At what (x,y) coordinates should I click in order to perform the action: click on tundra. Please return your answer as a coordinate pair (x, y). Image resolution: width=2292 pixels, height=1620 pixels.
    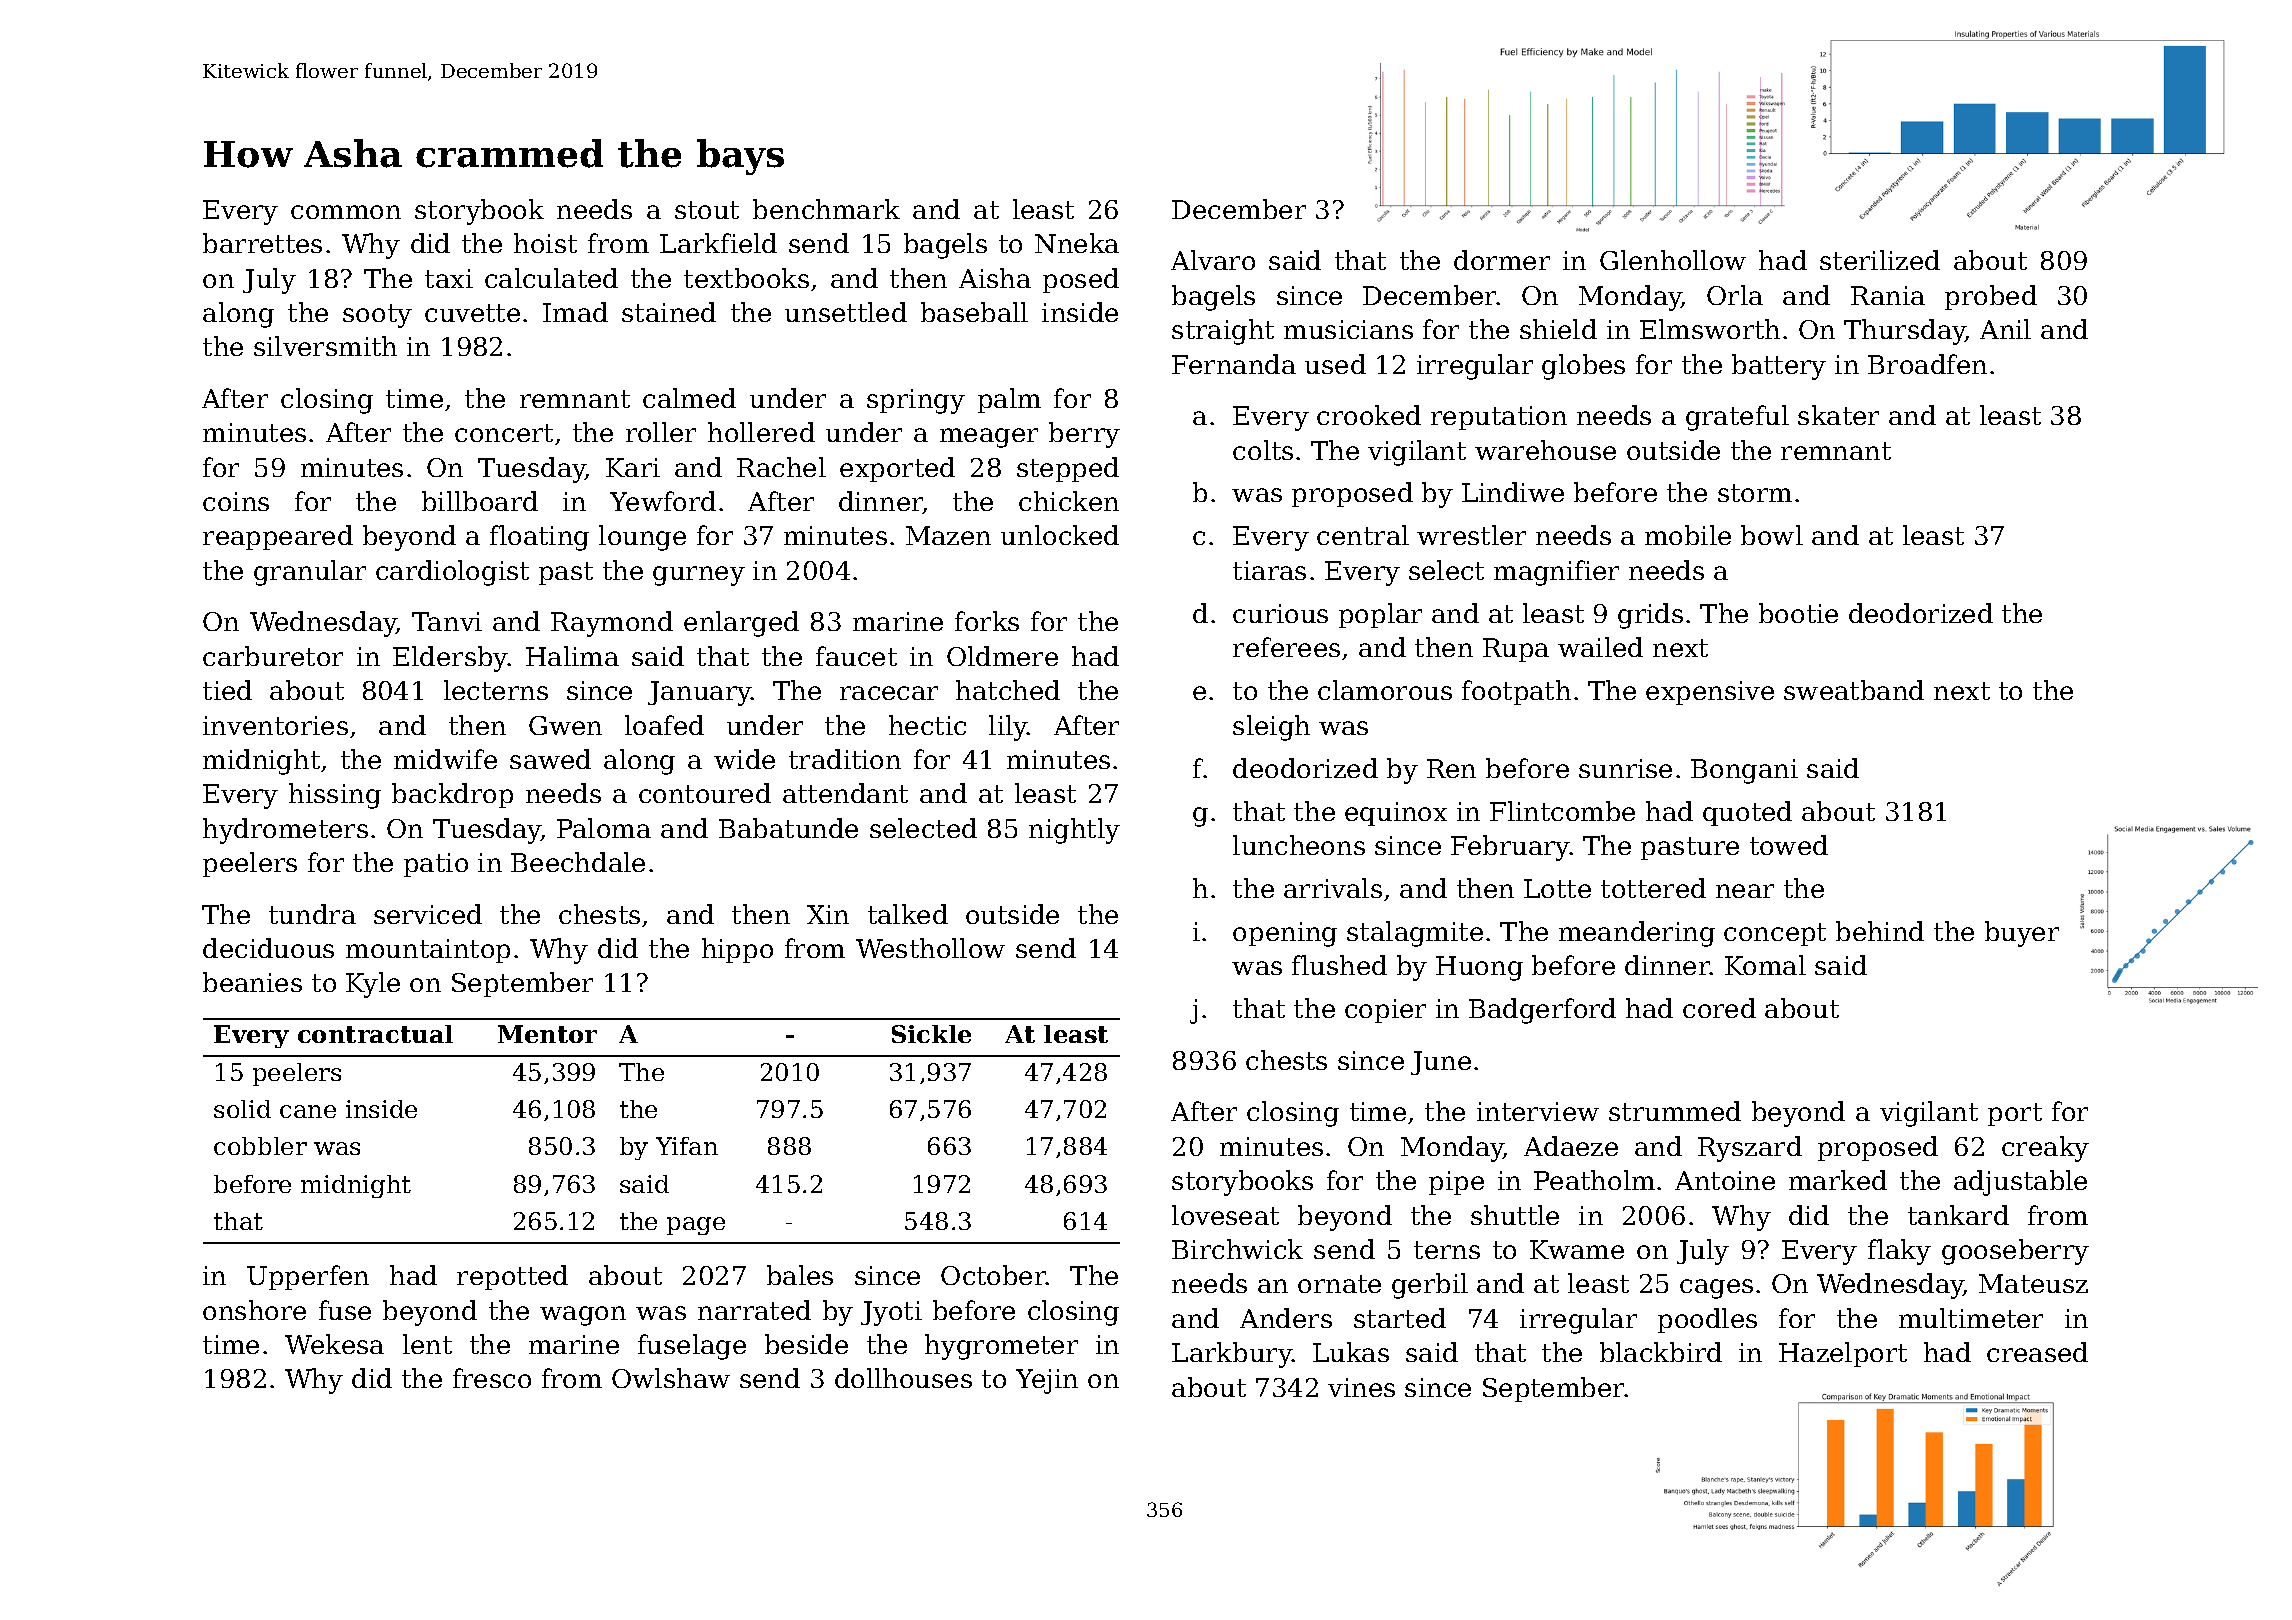
    Looking at the image, I should click on (312, 914).
